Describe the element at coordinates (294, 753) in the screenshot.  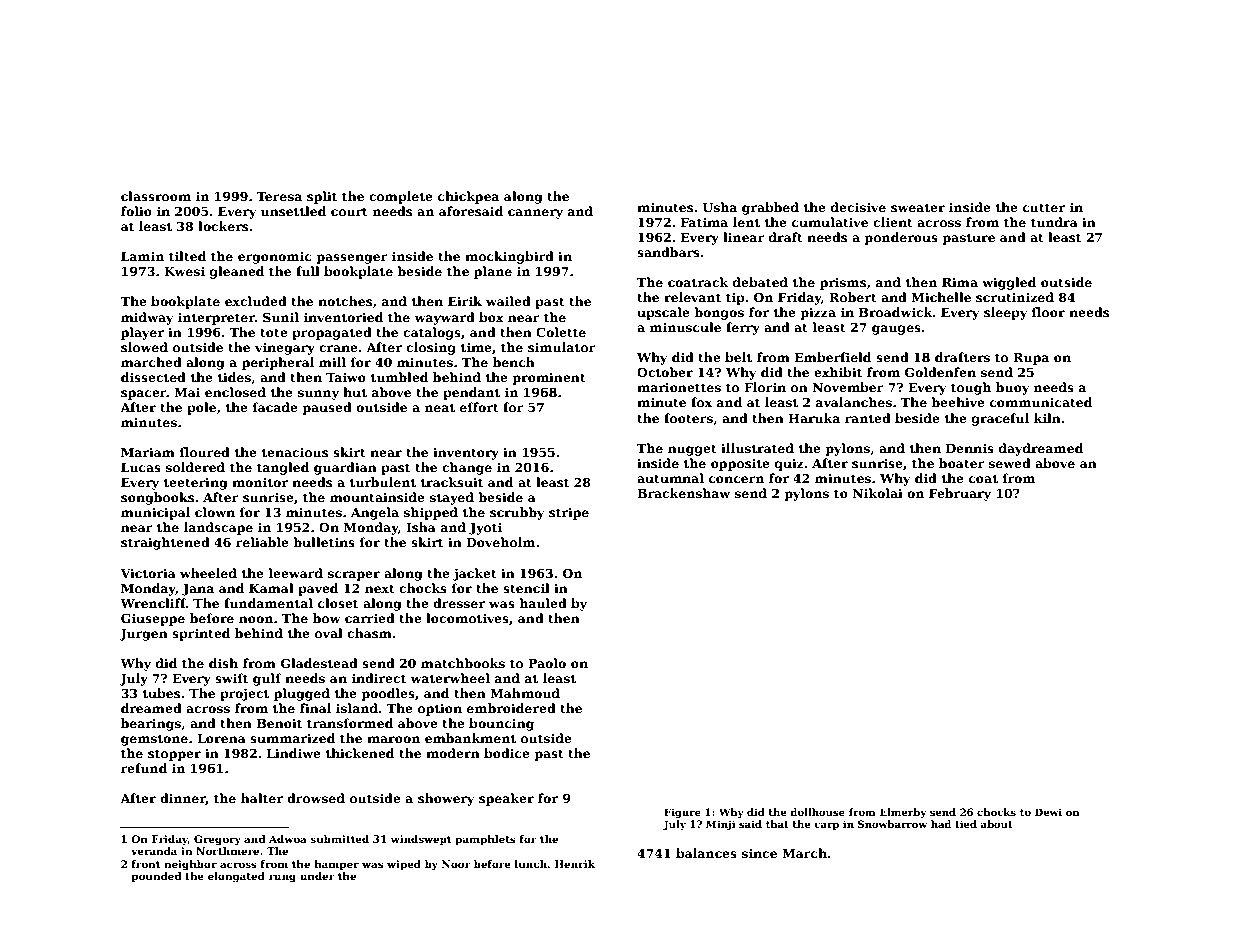
I see `Lindiwe` at that location.
